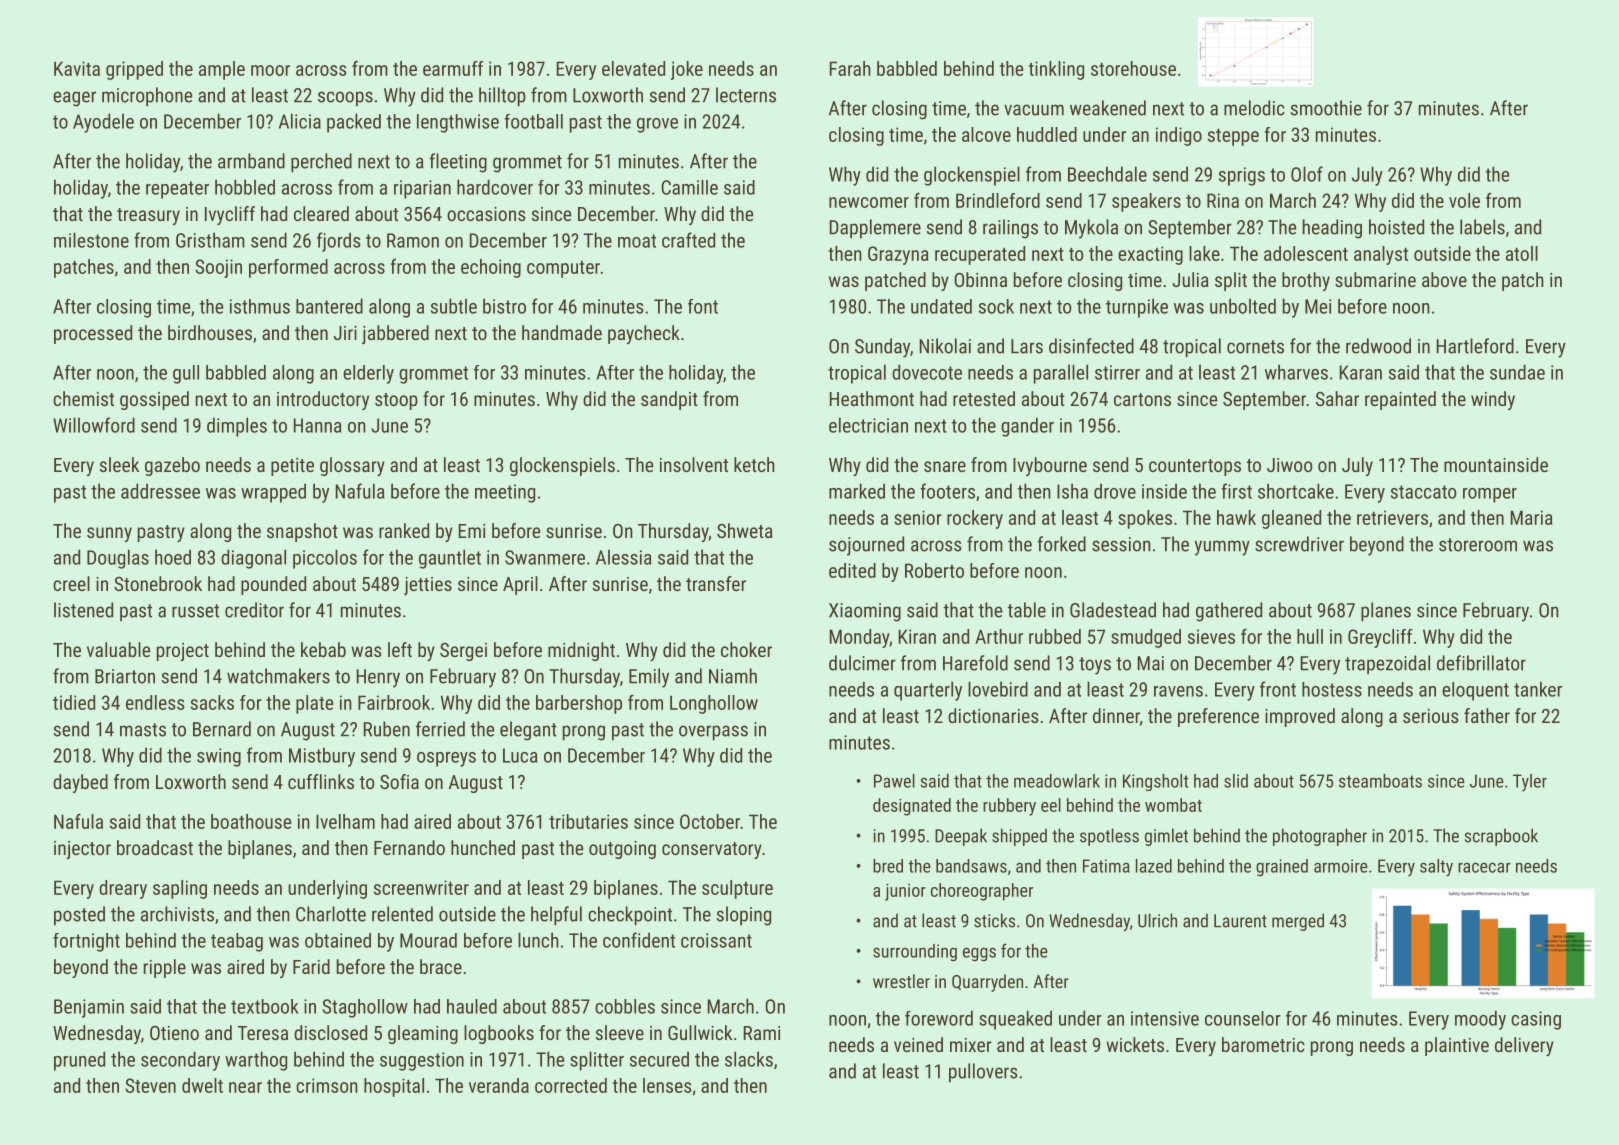 This image has width=1619, height=1145. I want to click on windy, so click(1493, 400).
